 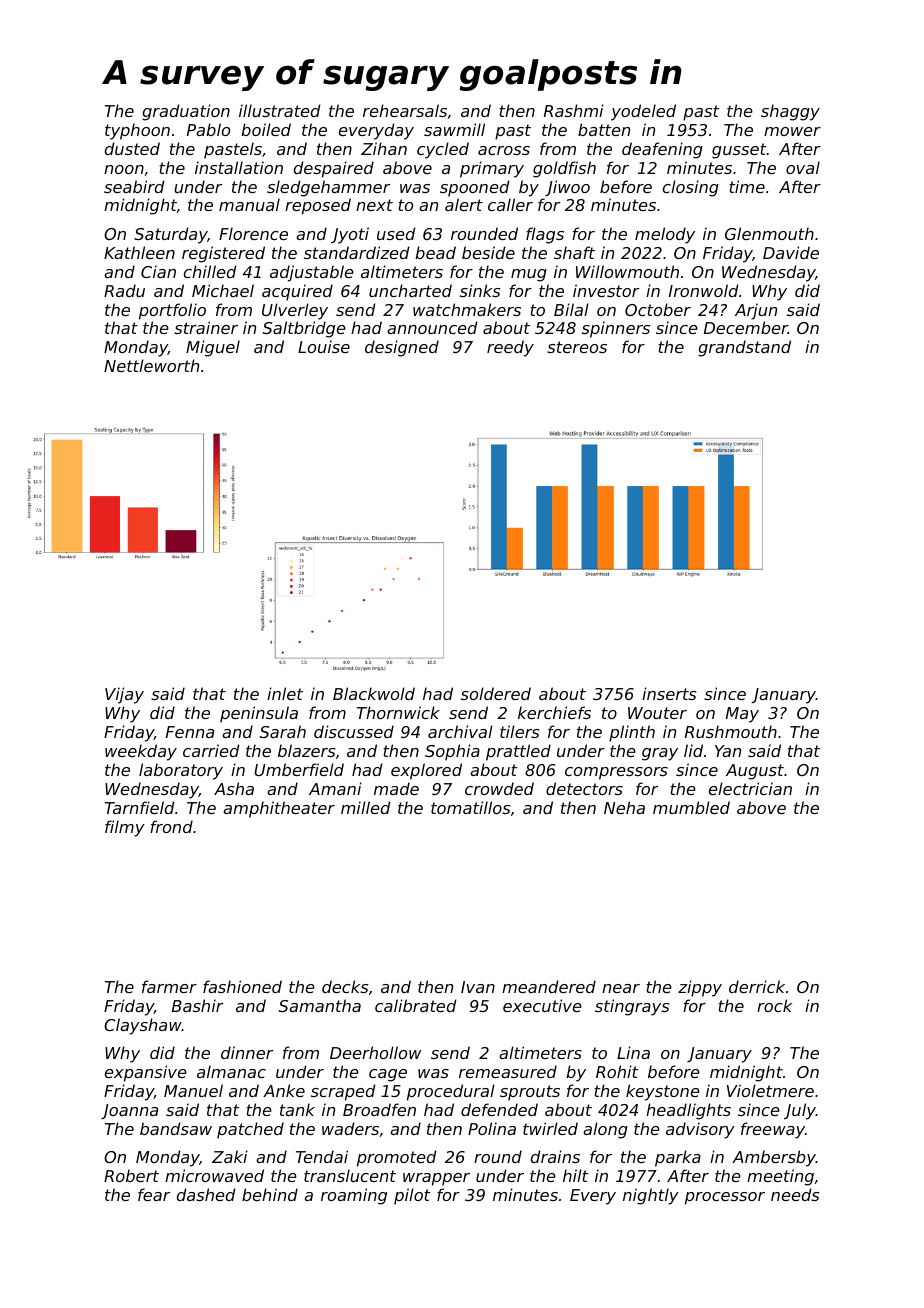 I want to click on fear, so click(x=154, y=1194).
